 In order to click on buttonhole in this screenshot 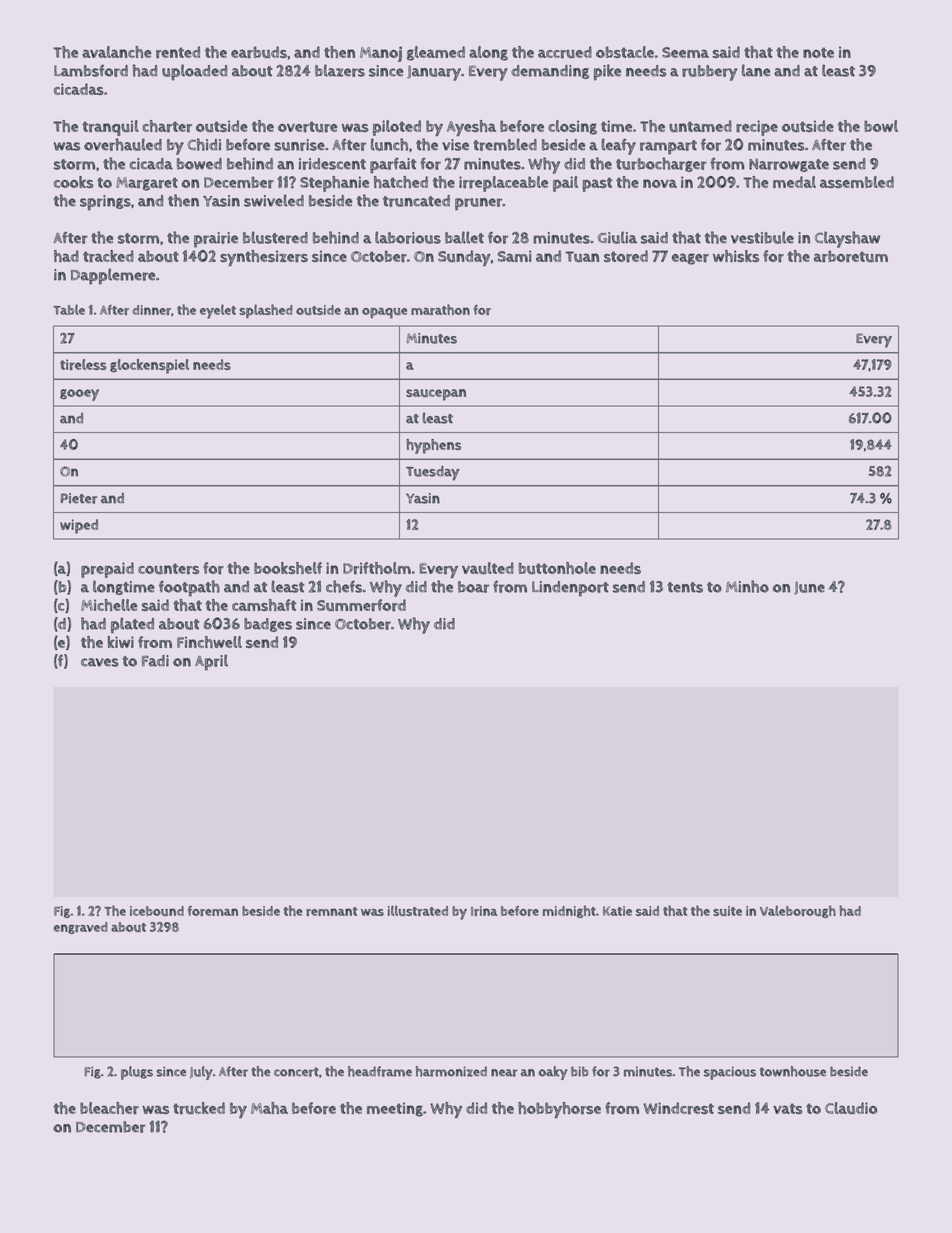, I will do `click(557, 568)`.
